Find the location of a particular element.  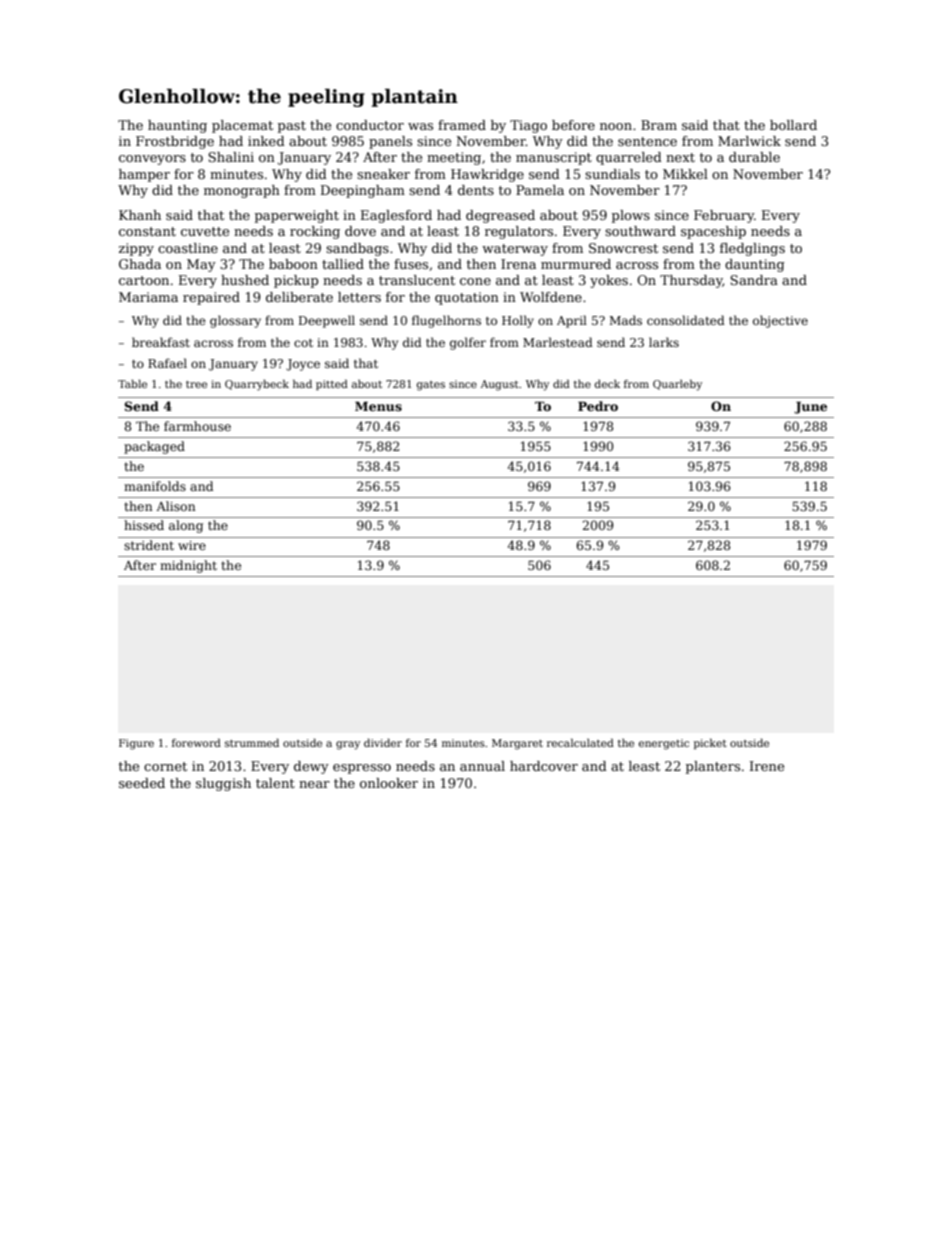

June is located at coordinates (810, 407).
